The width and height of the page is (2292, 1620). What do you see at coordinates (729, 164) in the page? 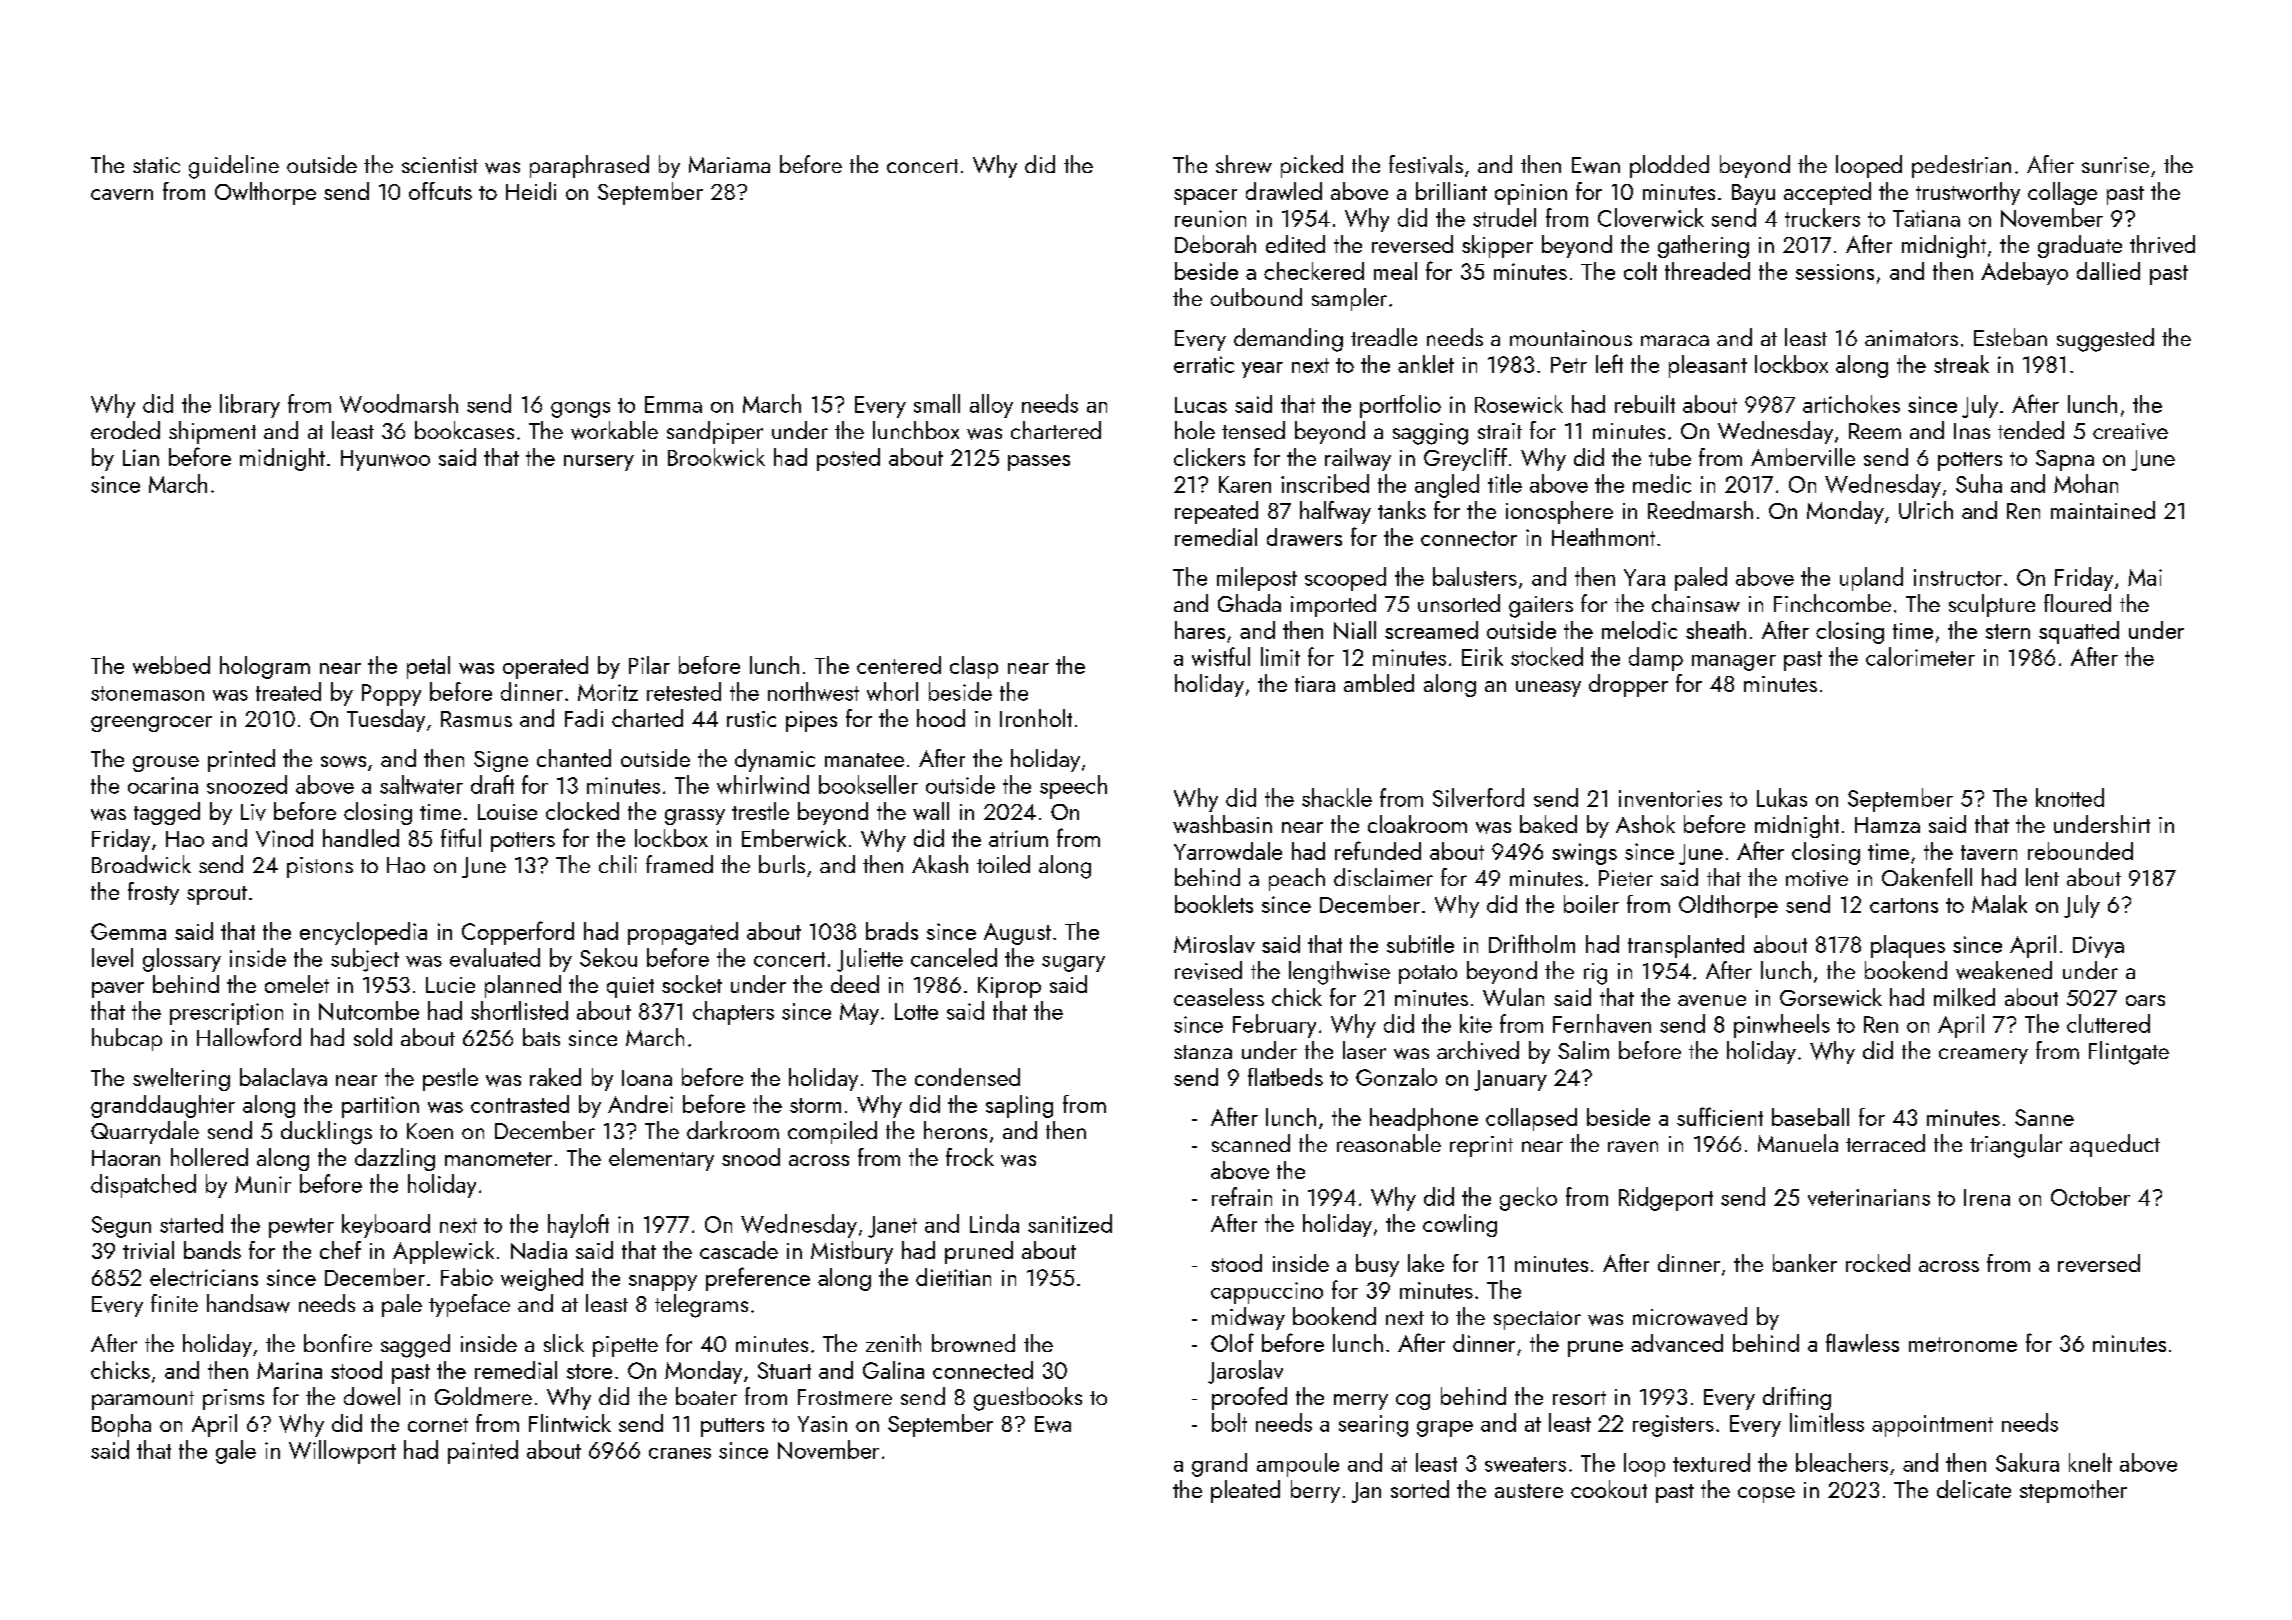
I see `Mariama` at bounding box center [729, 164].
